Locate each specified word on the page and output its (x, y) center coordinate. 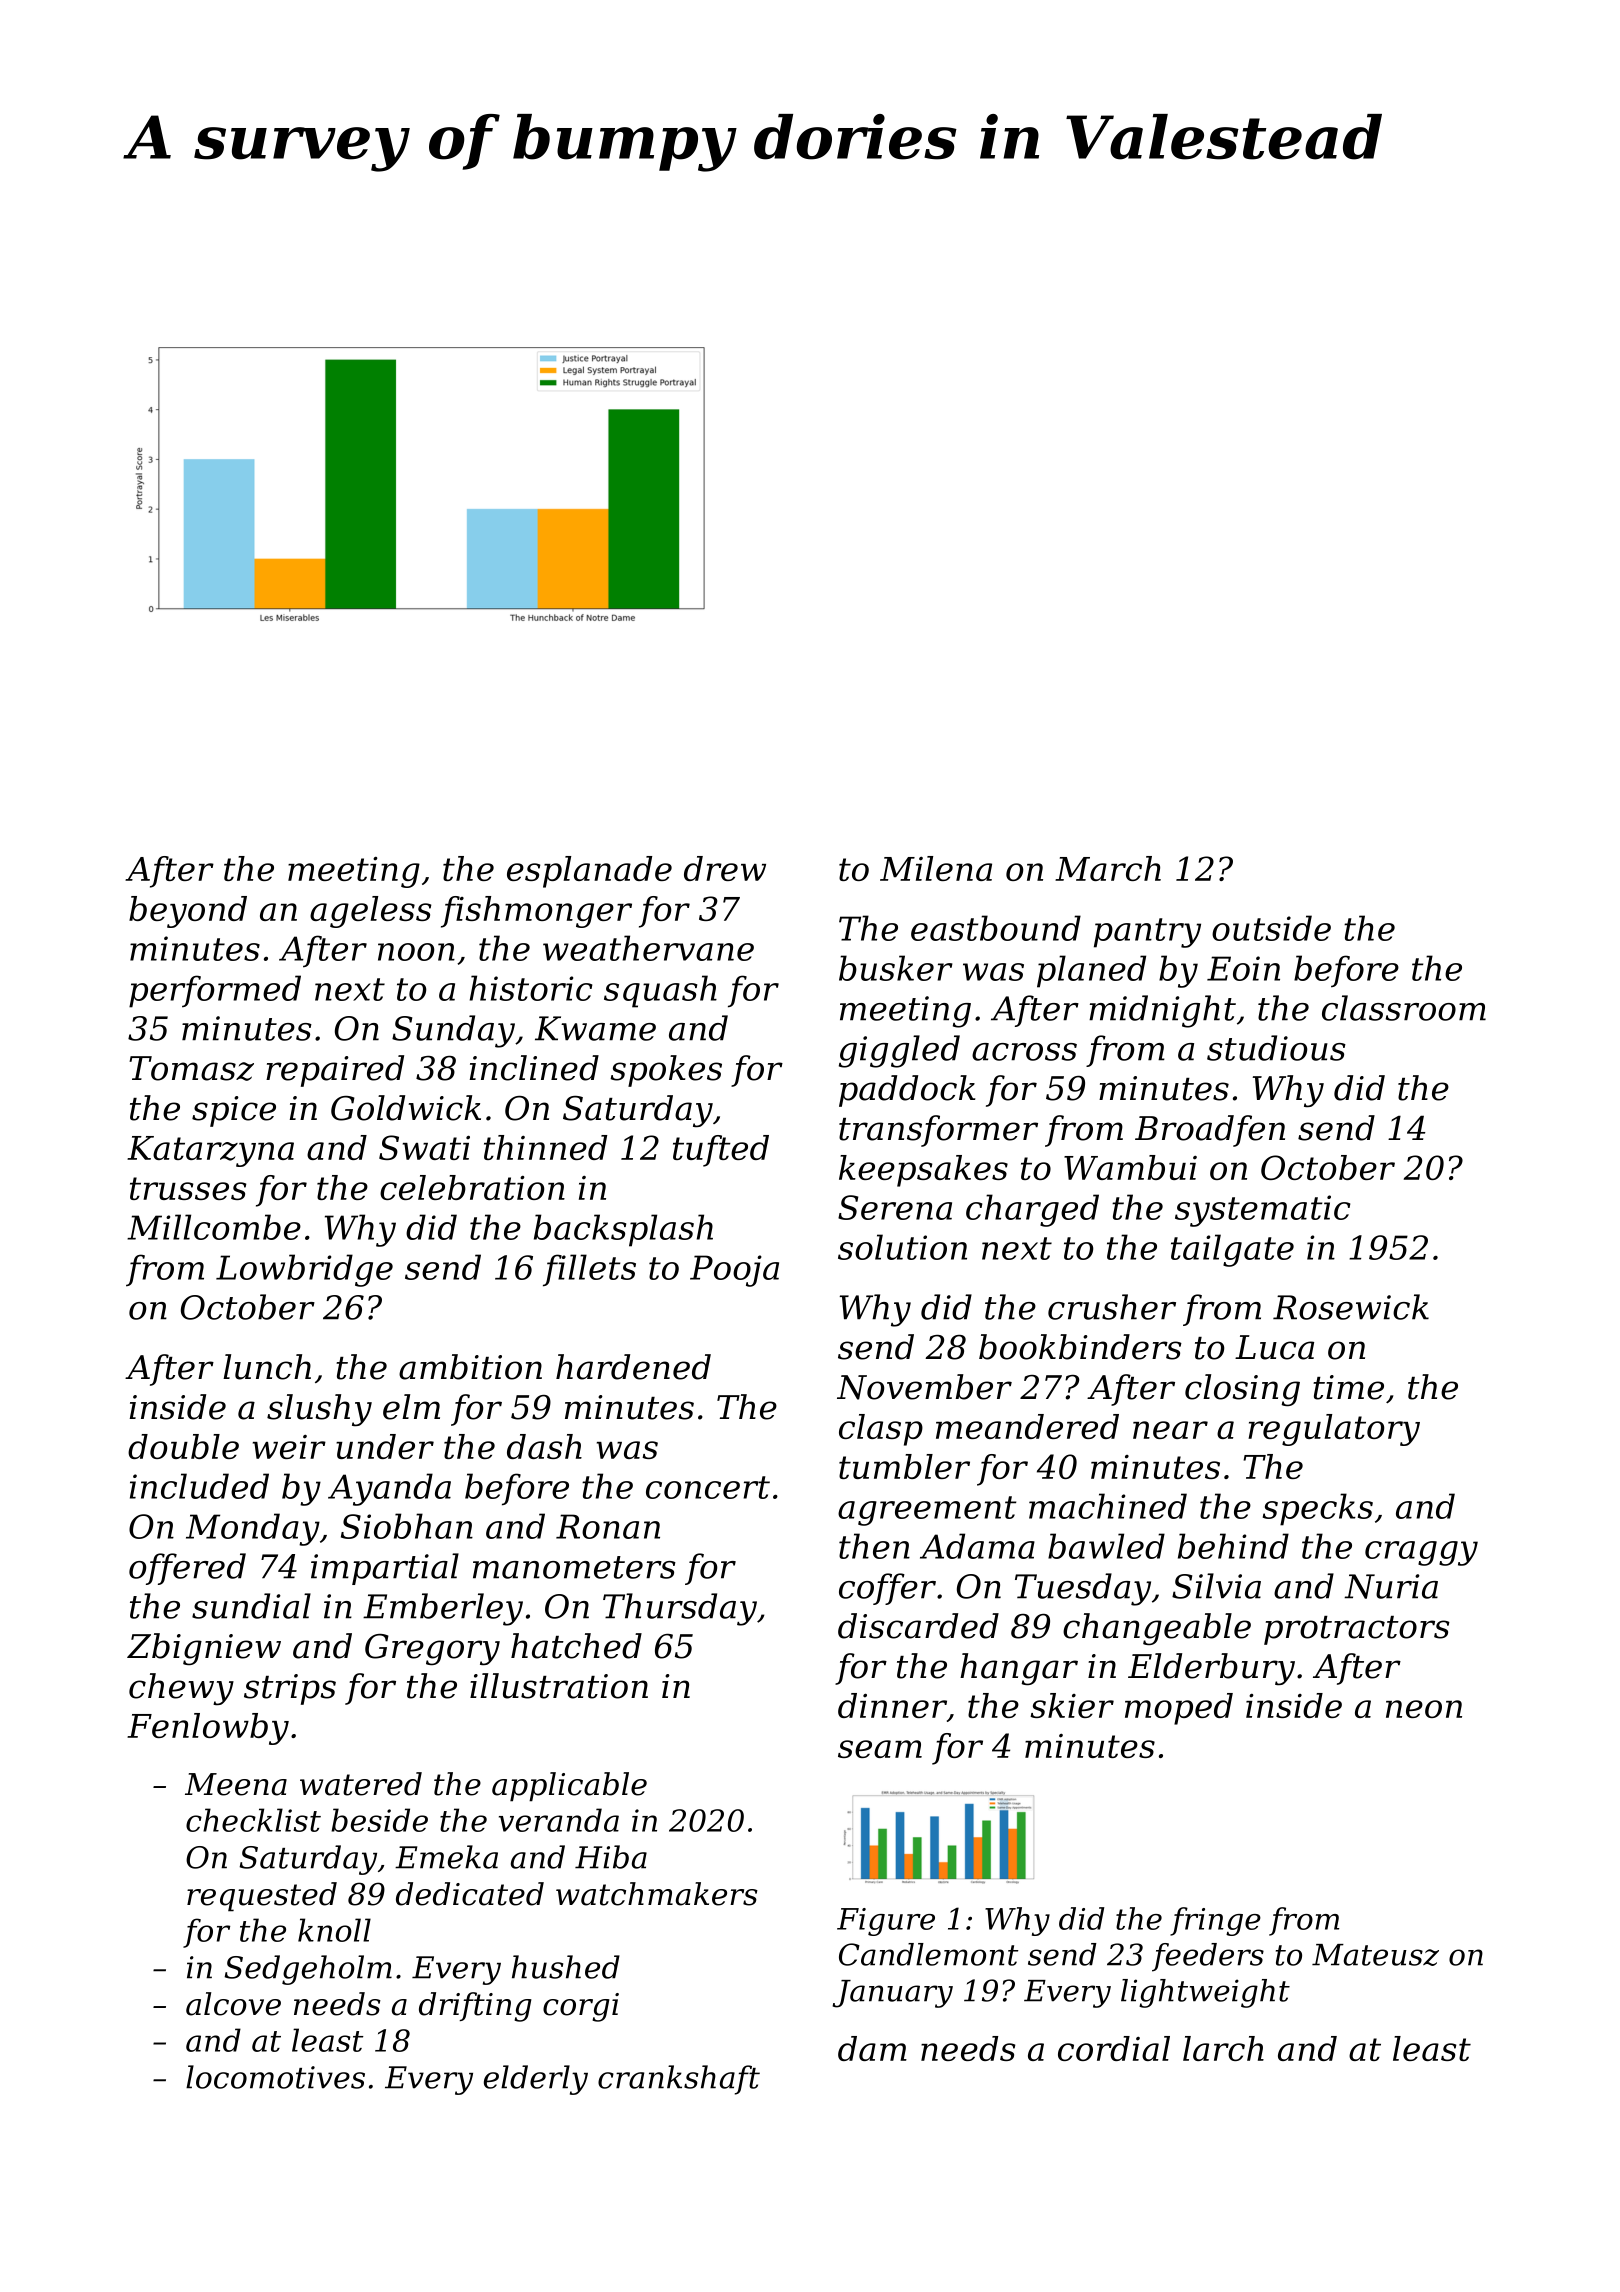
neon (1424, 1709)
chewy (181, 1689)
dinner (892, 1705)
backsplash (623, 1230)
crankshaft (679, 2080)
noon (416, 952)
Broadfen (1210, 1131)
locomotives (275, 2077)
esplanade (589, 872)
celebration (472, 1187)
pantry (1147, 933)
